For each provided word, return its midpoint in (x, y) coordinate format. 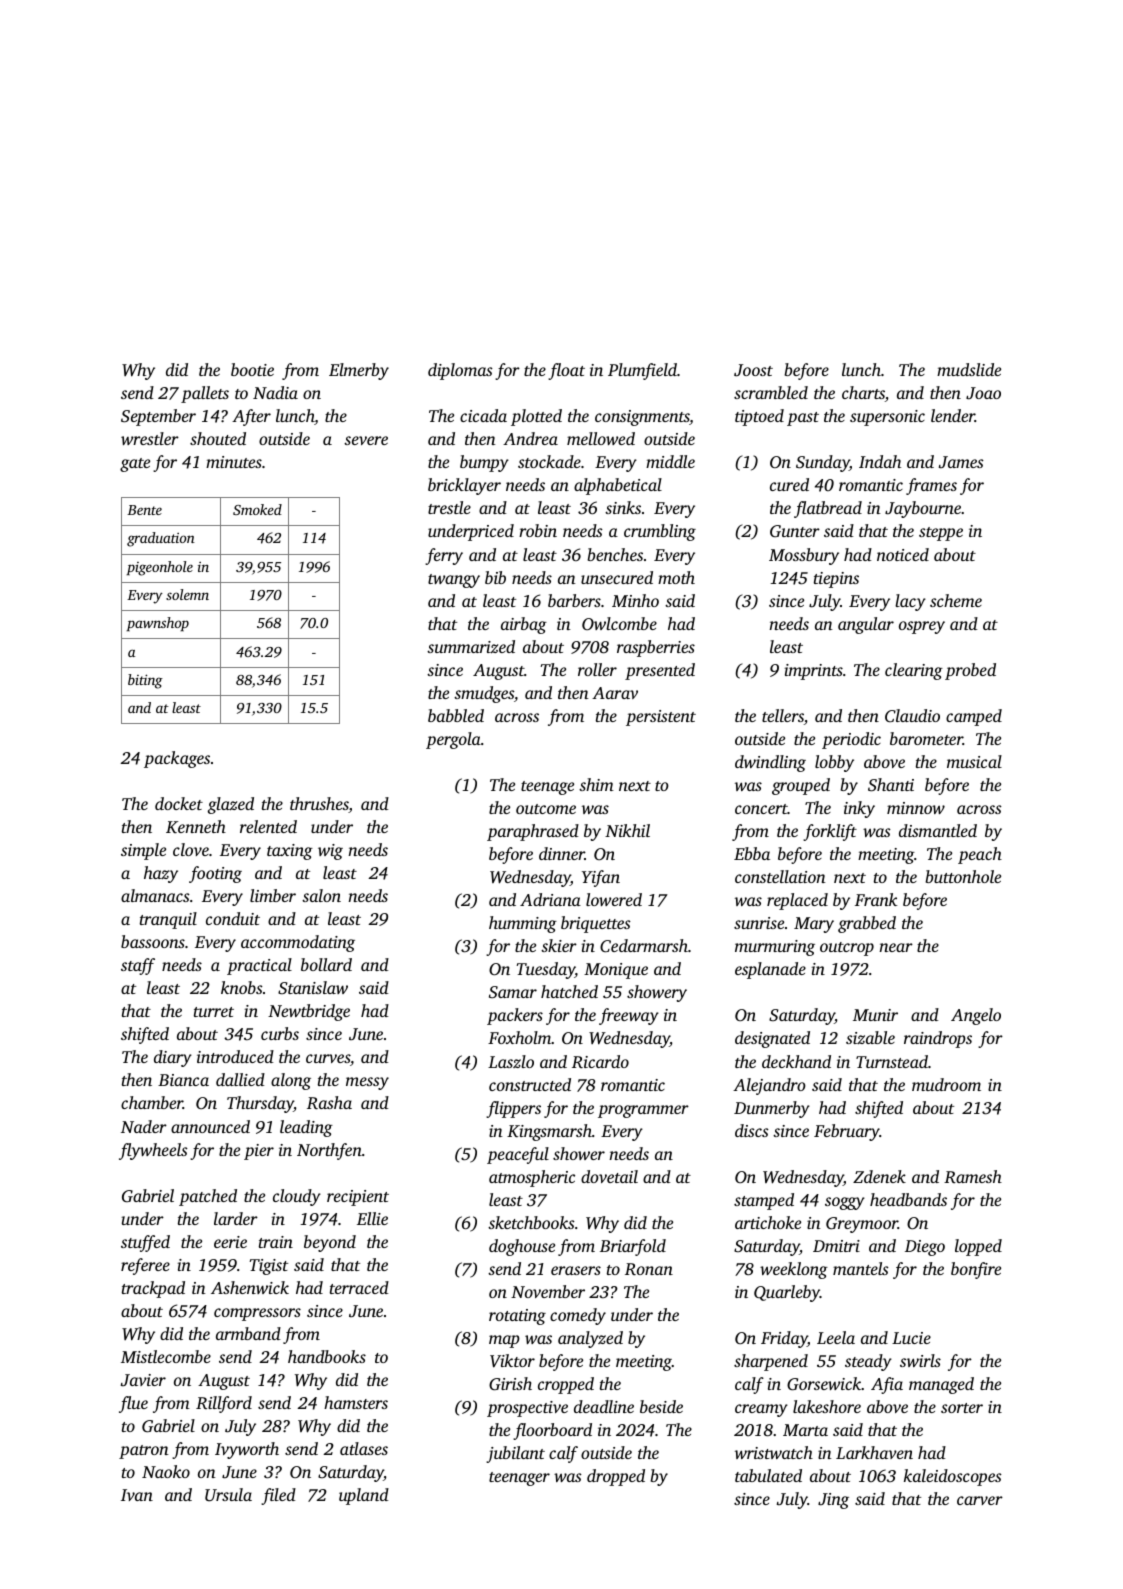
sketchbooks (531, 1222)
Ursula (228, 1495)
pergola (453, 740)
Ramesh (973, 1176)
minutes (234, 462)
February (847, 1132)
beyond (330, 1243)
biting (145, 681)
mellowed (601, 438)
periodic (851, 740)
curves (328, 1058)
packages (177, 759)
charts (863, 392)
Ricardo (600, 1062)
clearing (914, 671)
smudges (484, 694)
